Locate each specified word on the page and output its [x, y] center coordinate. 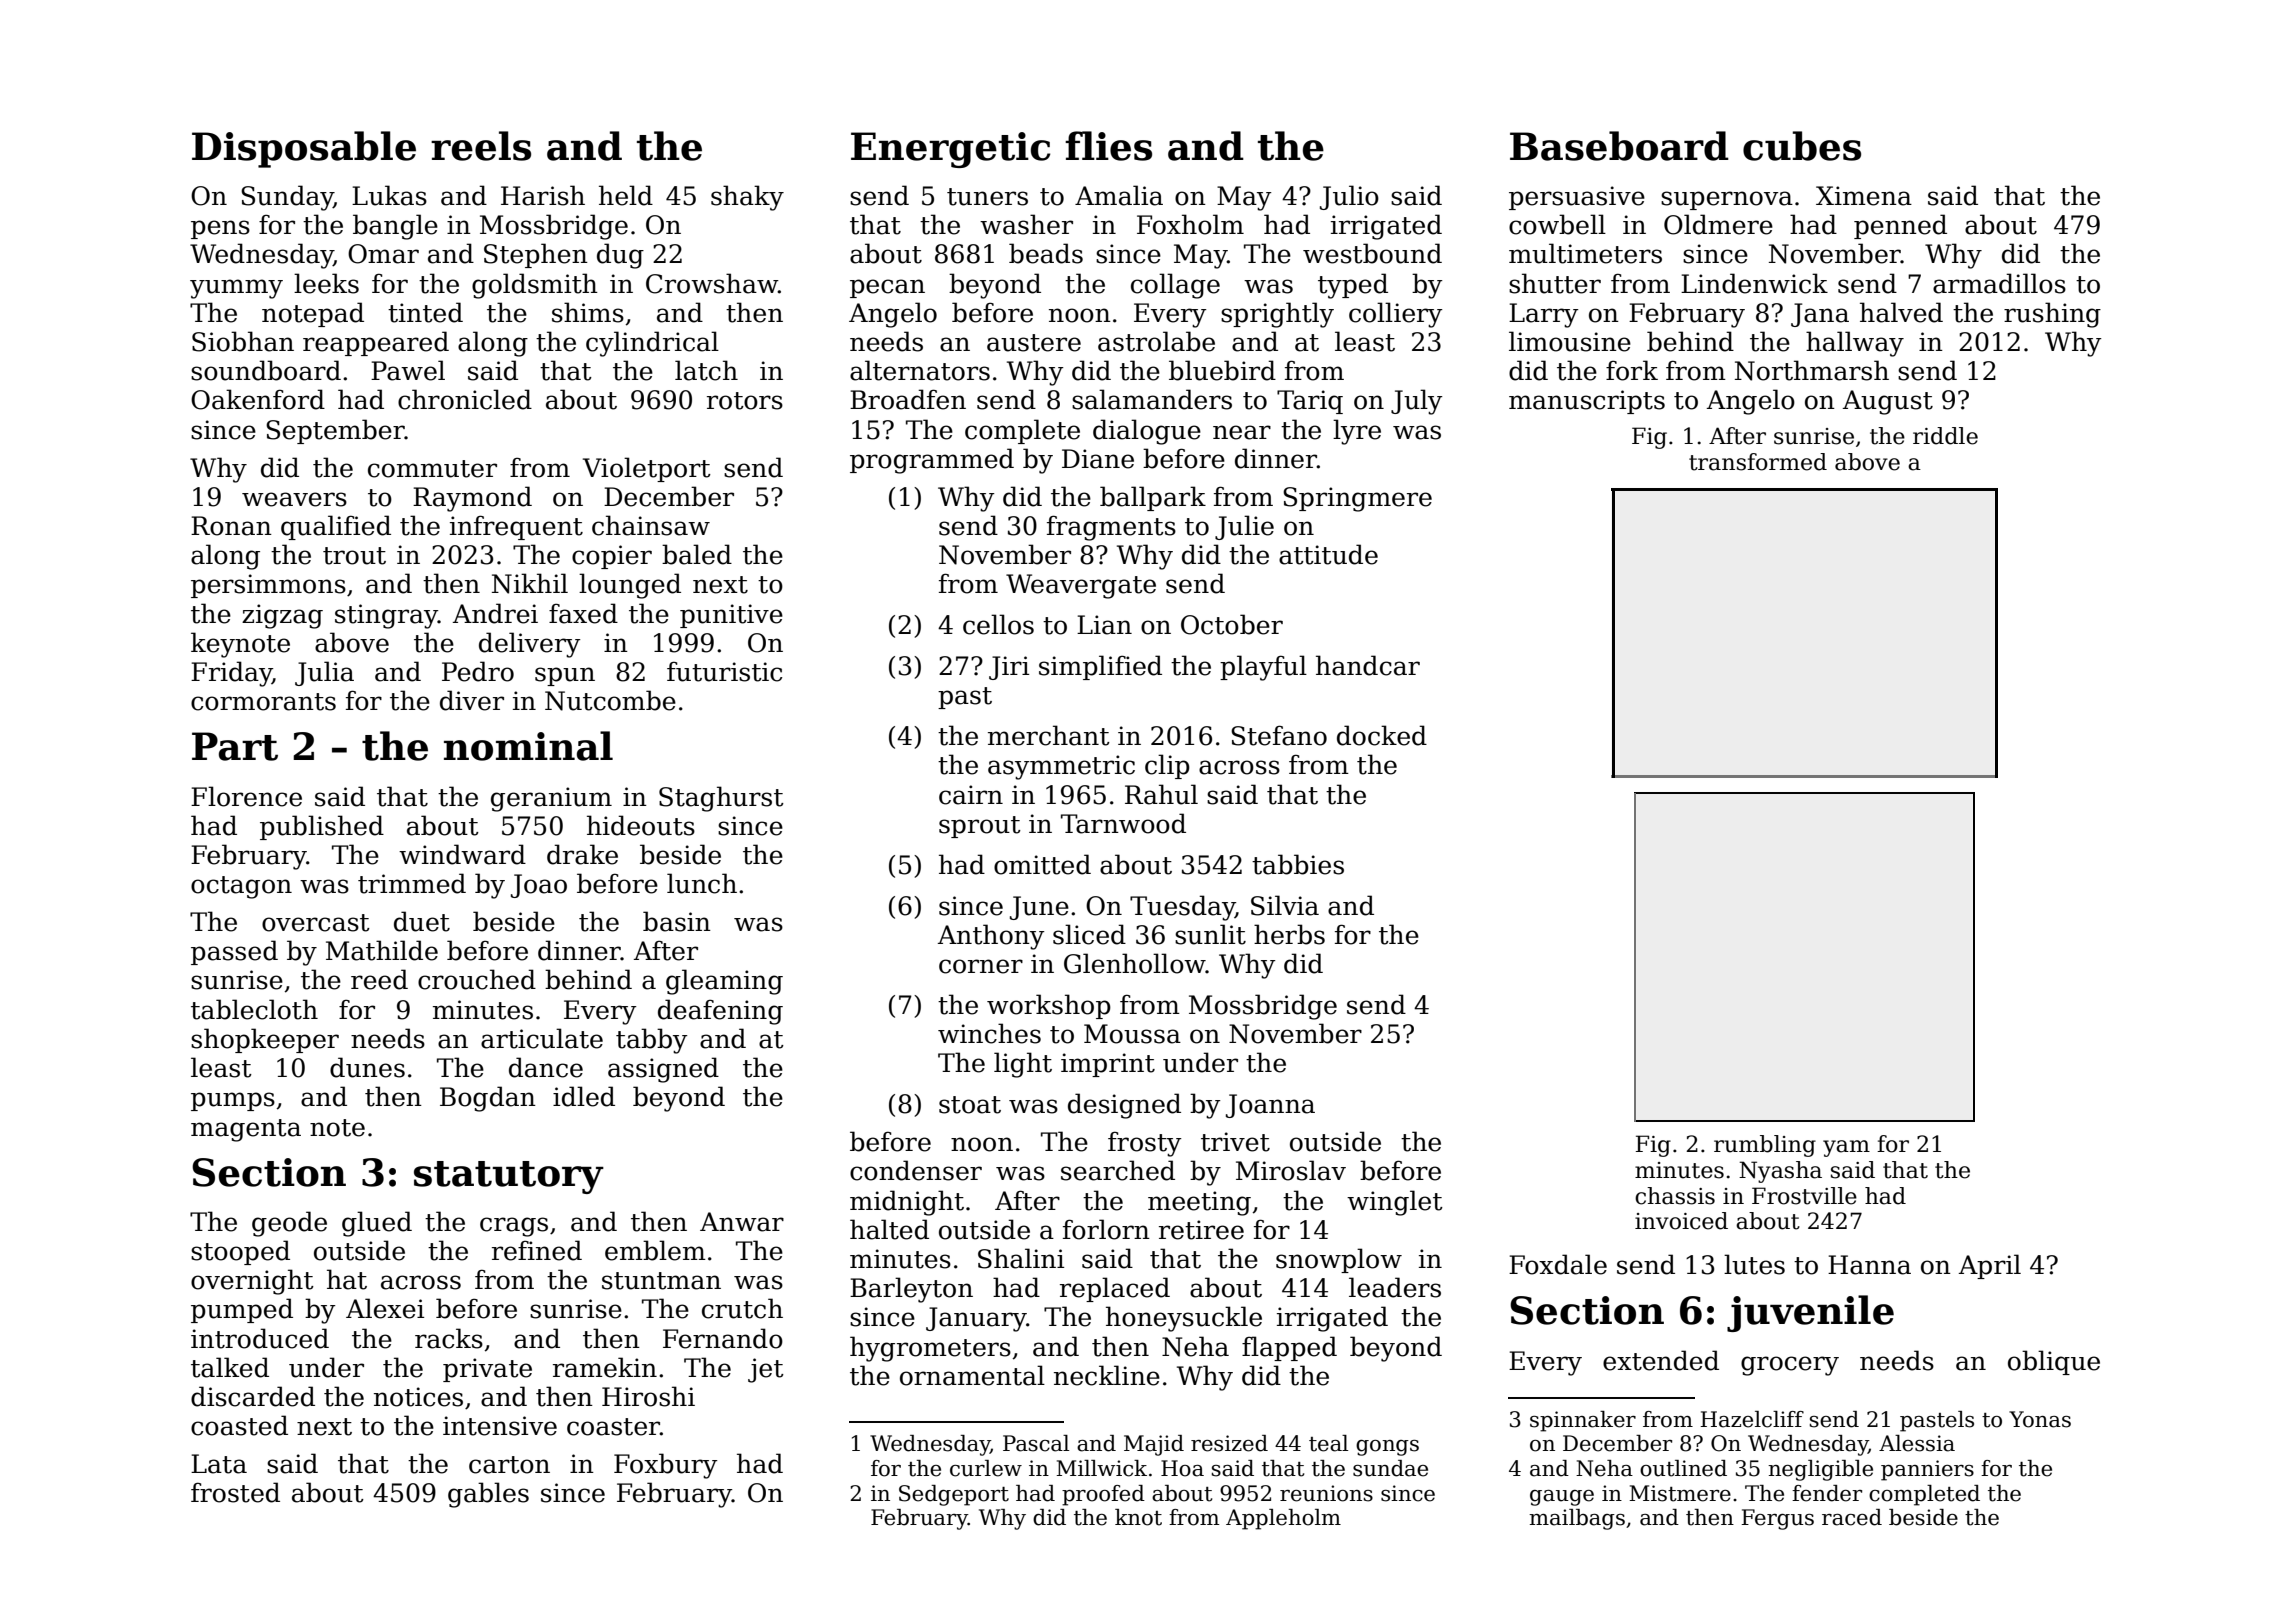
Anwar [742, 1222]
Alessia [1917, 1443]
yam [1846, 1148]
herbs [1289, 934]
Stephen [536, 255]
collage [1175, 286]
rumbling [1765, 1146]
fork [1632, 370]
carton [509, 1465]
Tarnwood [1123, 823]
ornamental [972, 1375]
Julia [324, 673]
